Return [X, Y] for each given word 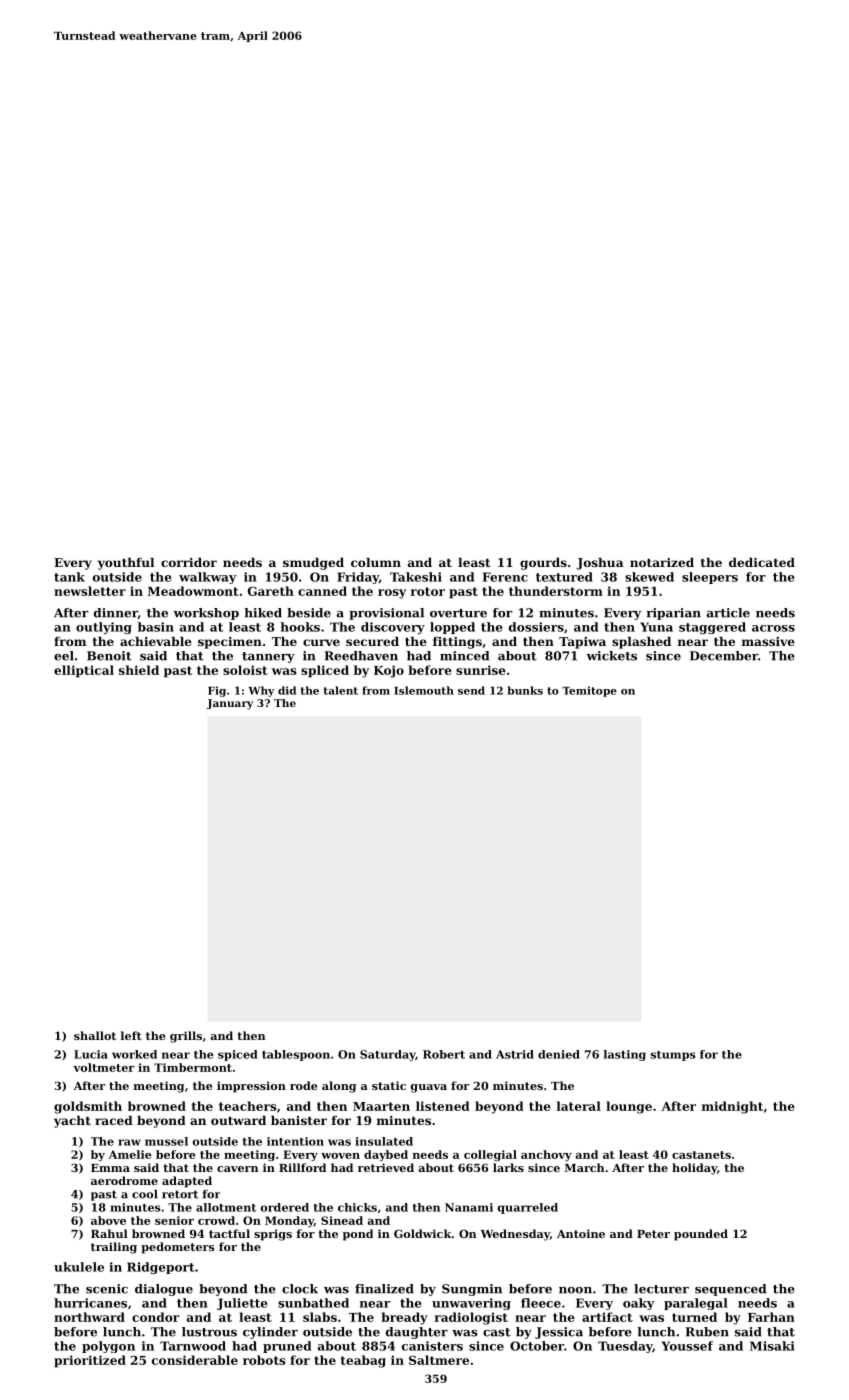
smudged [313, 564]
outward [238, 1120]
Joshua [599, 564]
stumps [673, 1056]
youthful [126, 564]
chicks [357, 1207]
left [131, 1035]
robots [264, 1360]
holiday [694, 1169]
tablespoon [296, 1055]
